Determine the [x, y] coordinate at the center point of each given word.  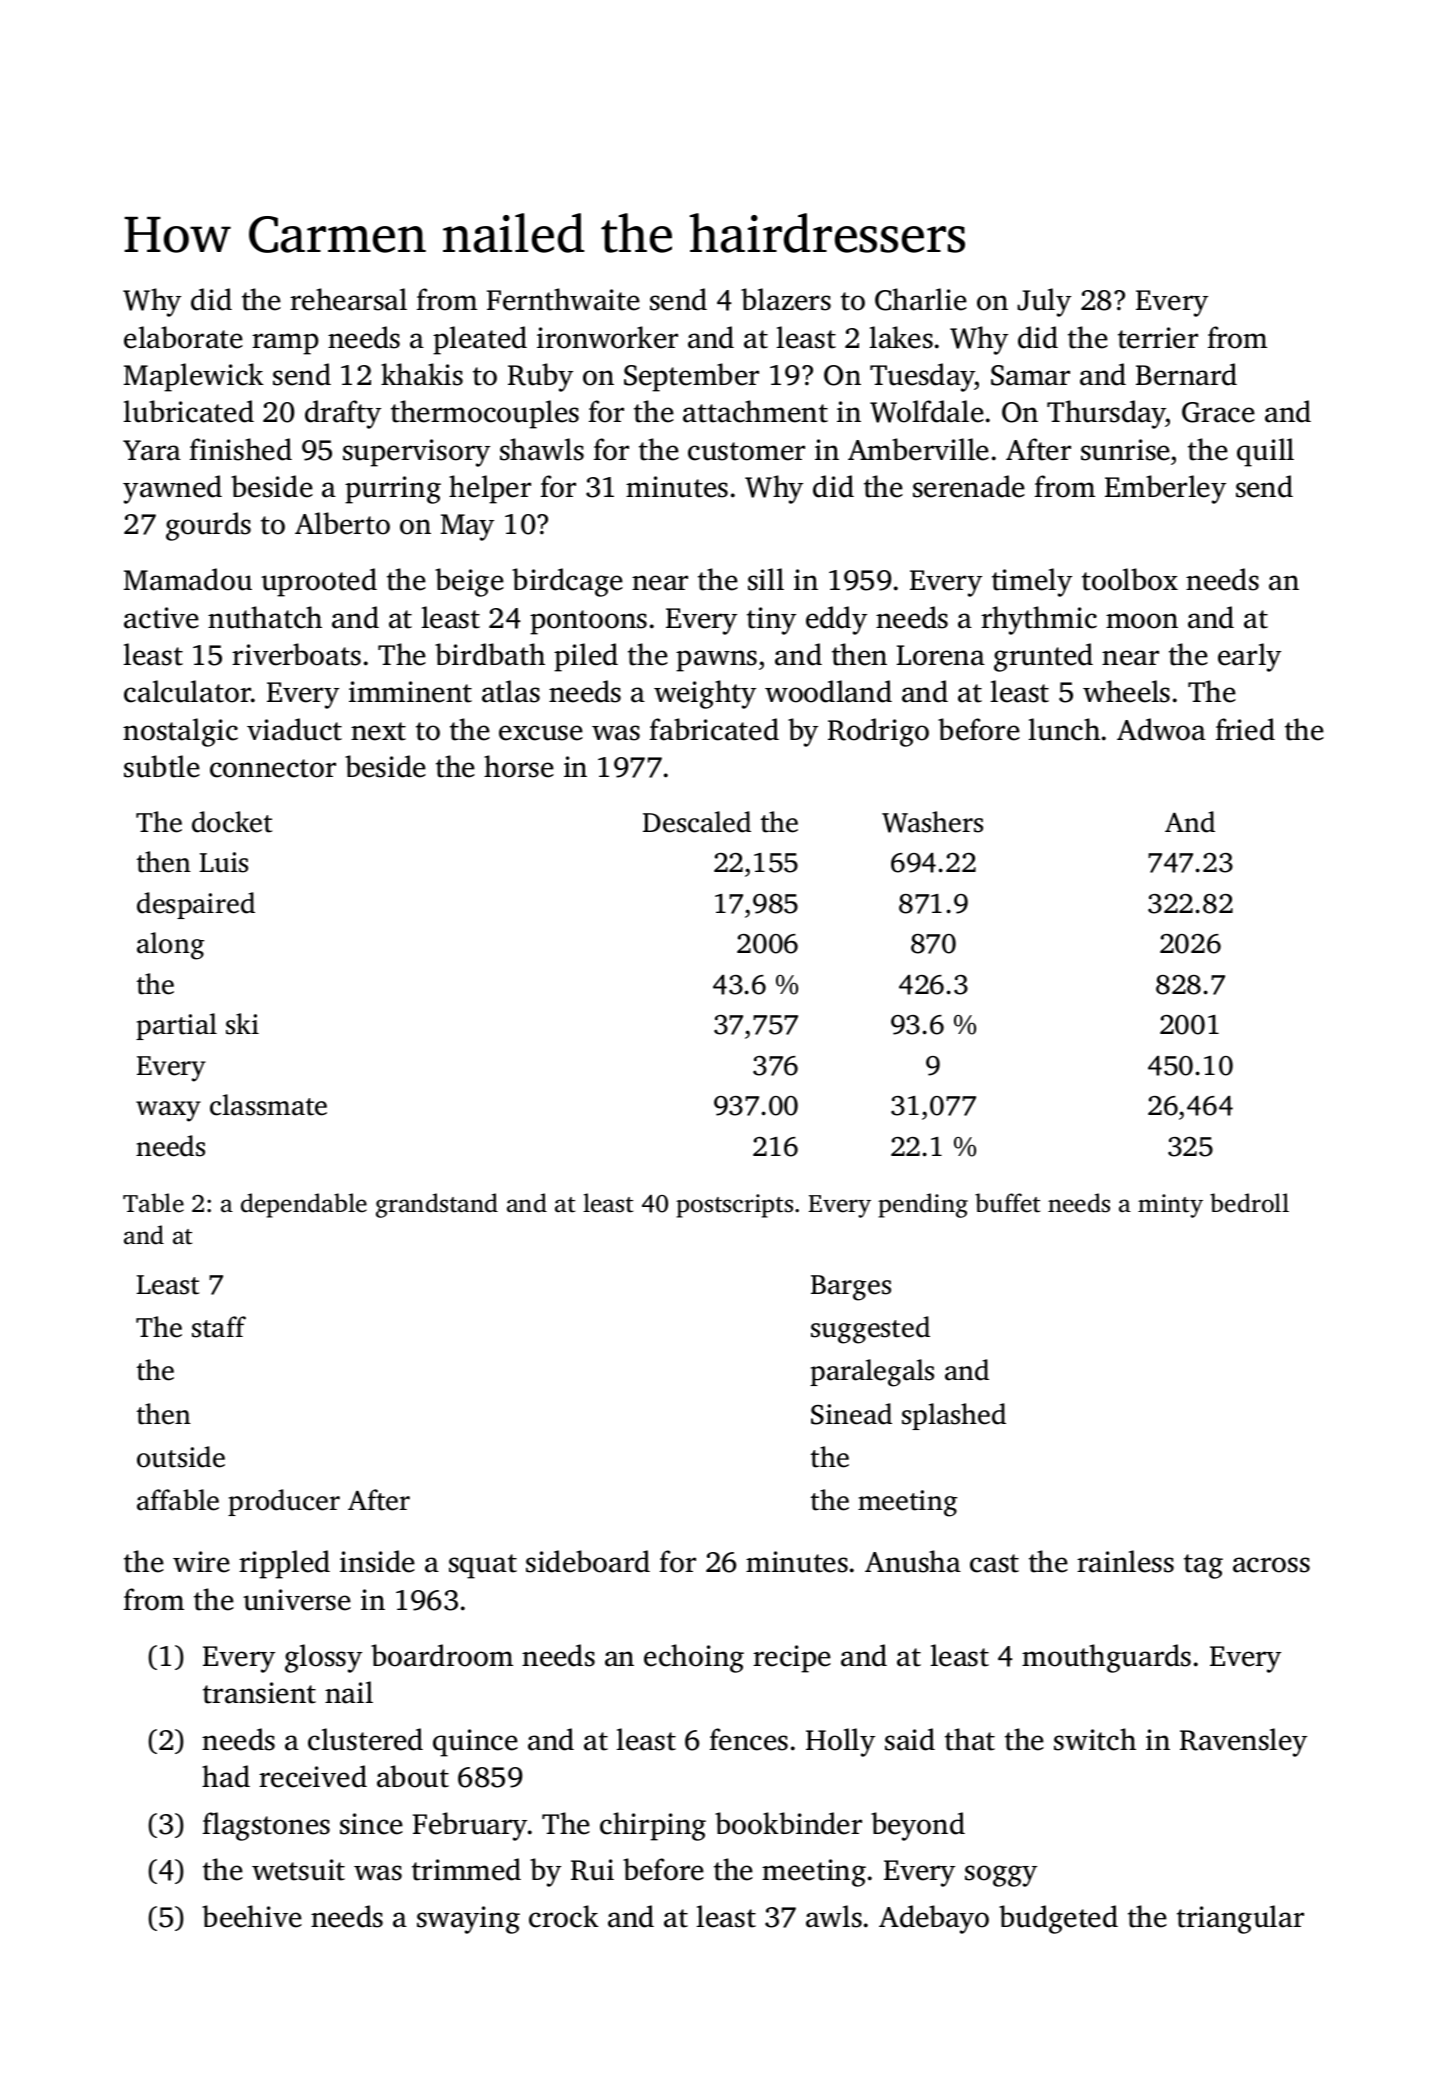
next [378, 731]
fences [749, 1739]
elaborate [183, 337]
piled [586, 657]
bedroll [1249, 1203]
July [1044, 302]
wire [201, 1562]
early [1249, 657]
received [313, 1776]
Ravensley [1243, 1742]
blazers [786, 299]
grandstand [437, 1205]
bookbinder [788, 1823]
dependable [304, 1205]
